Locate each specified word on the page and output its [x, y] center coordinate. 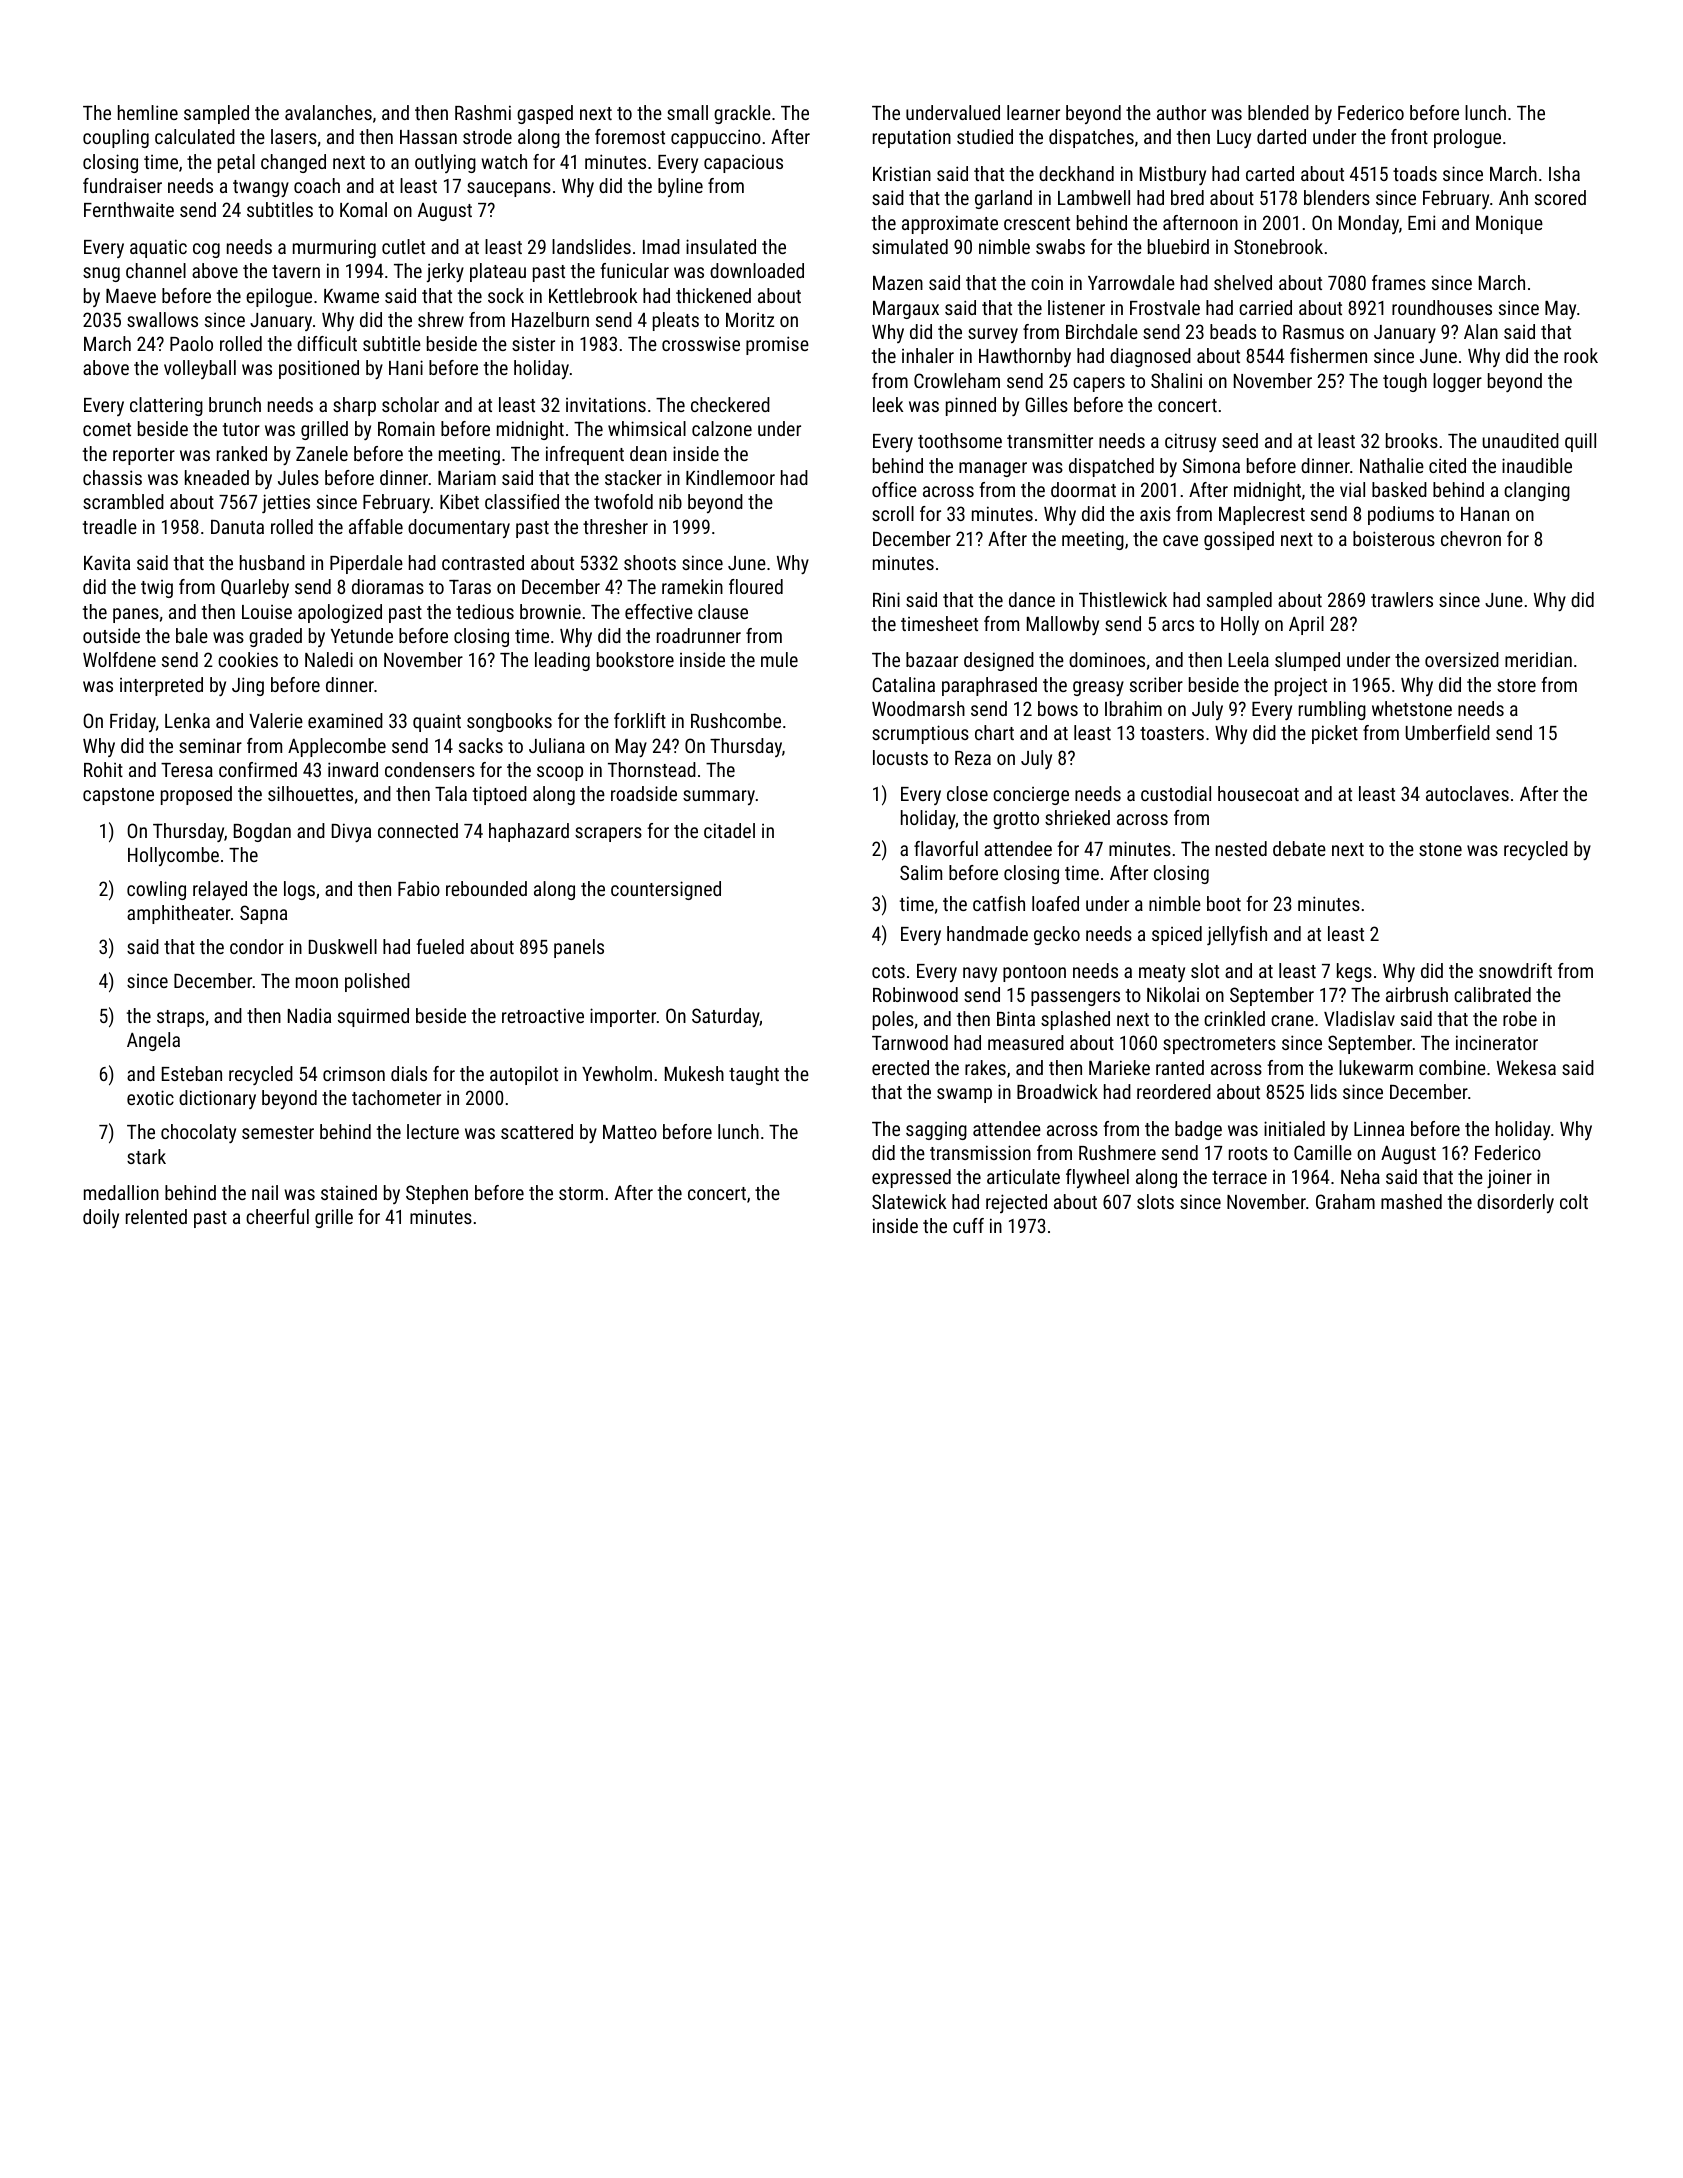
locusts [900, 757]
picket [1335, 734]
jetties [286, 503]
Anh [1513, 197]
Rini [886, 599]
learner [1033, 112]
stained [349, 1192]
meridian [1538, 659]
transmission [980, 1152]
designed [999, 661]
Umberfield [1448, 732]
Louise [267, 612]
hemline [148, 112]
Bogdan [262, 832]
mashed [1411, 1201]
